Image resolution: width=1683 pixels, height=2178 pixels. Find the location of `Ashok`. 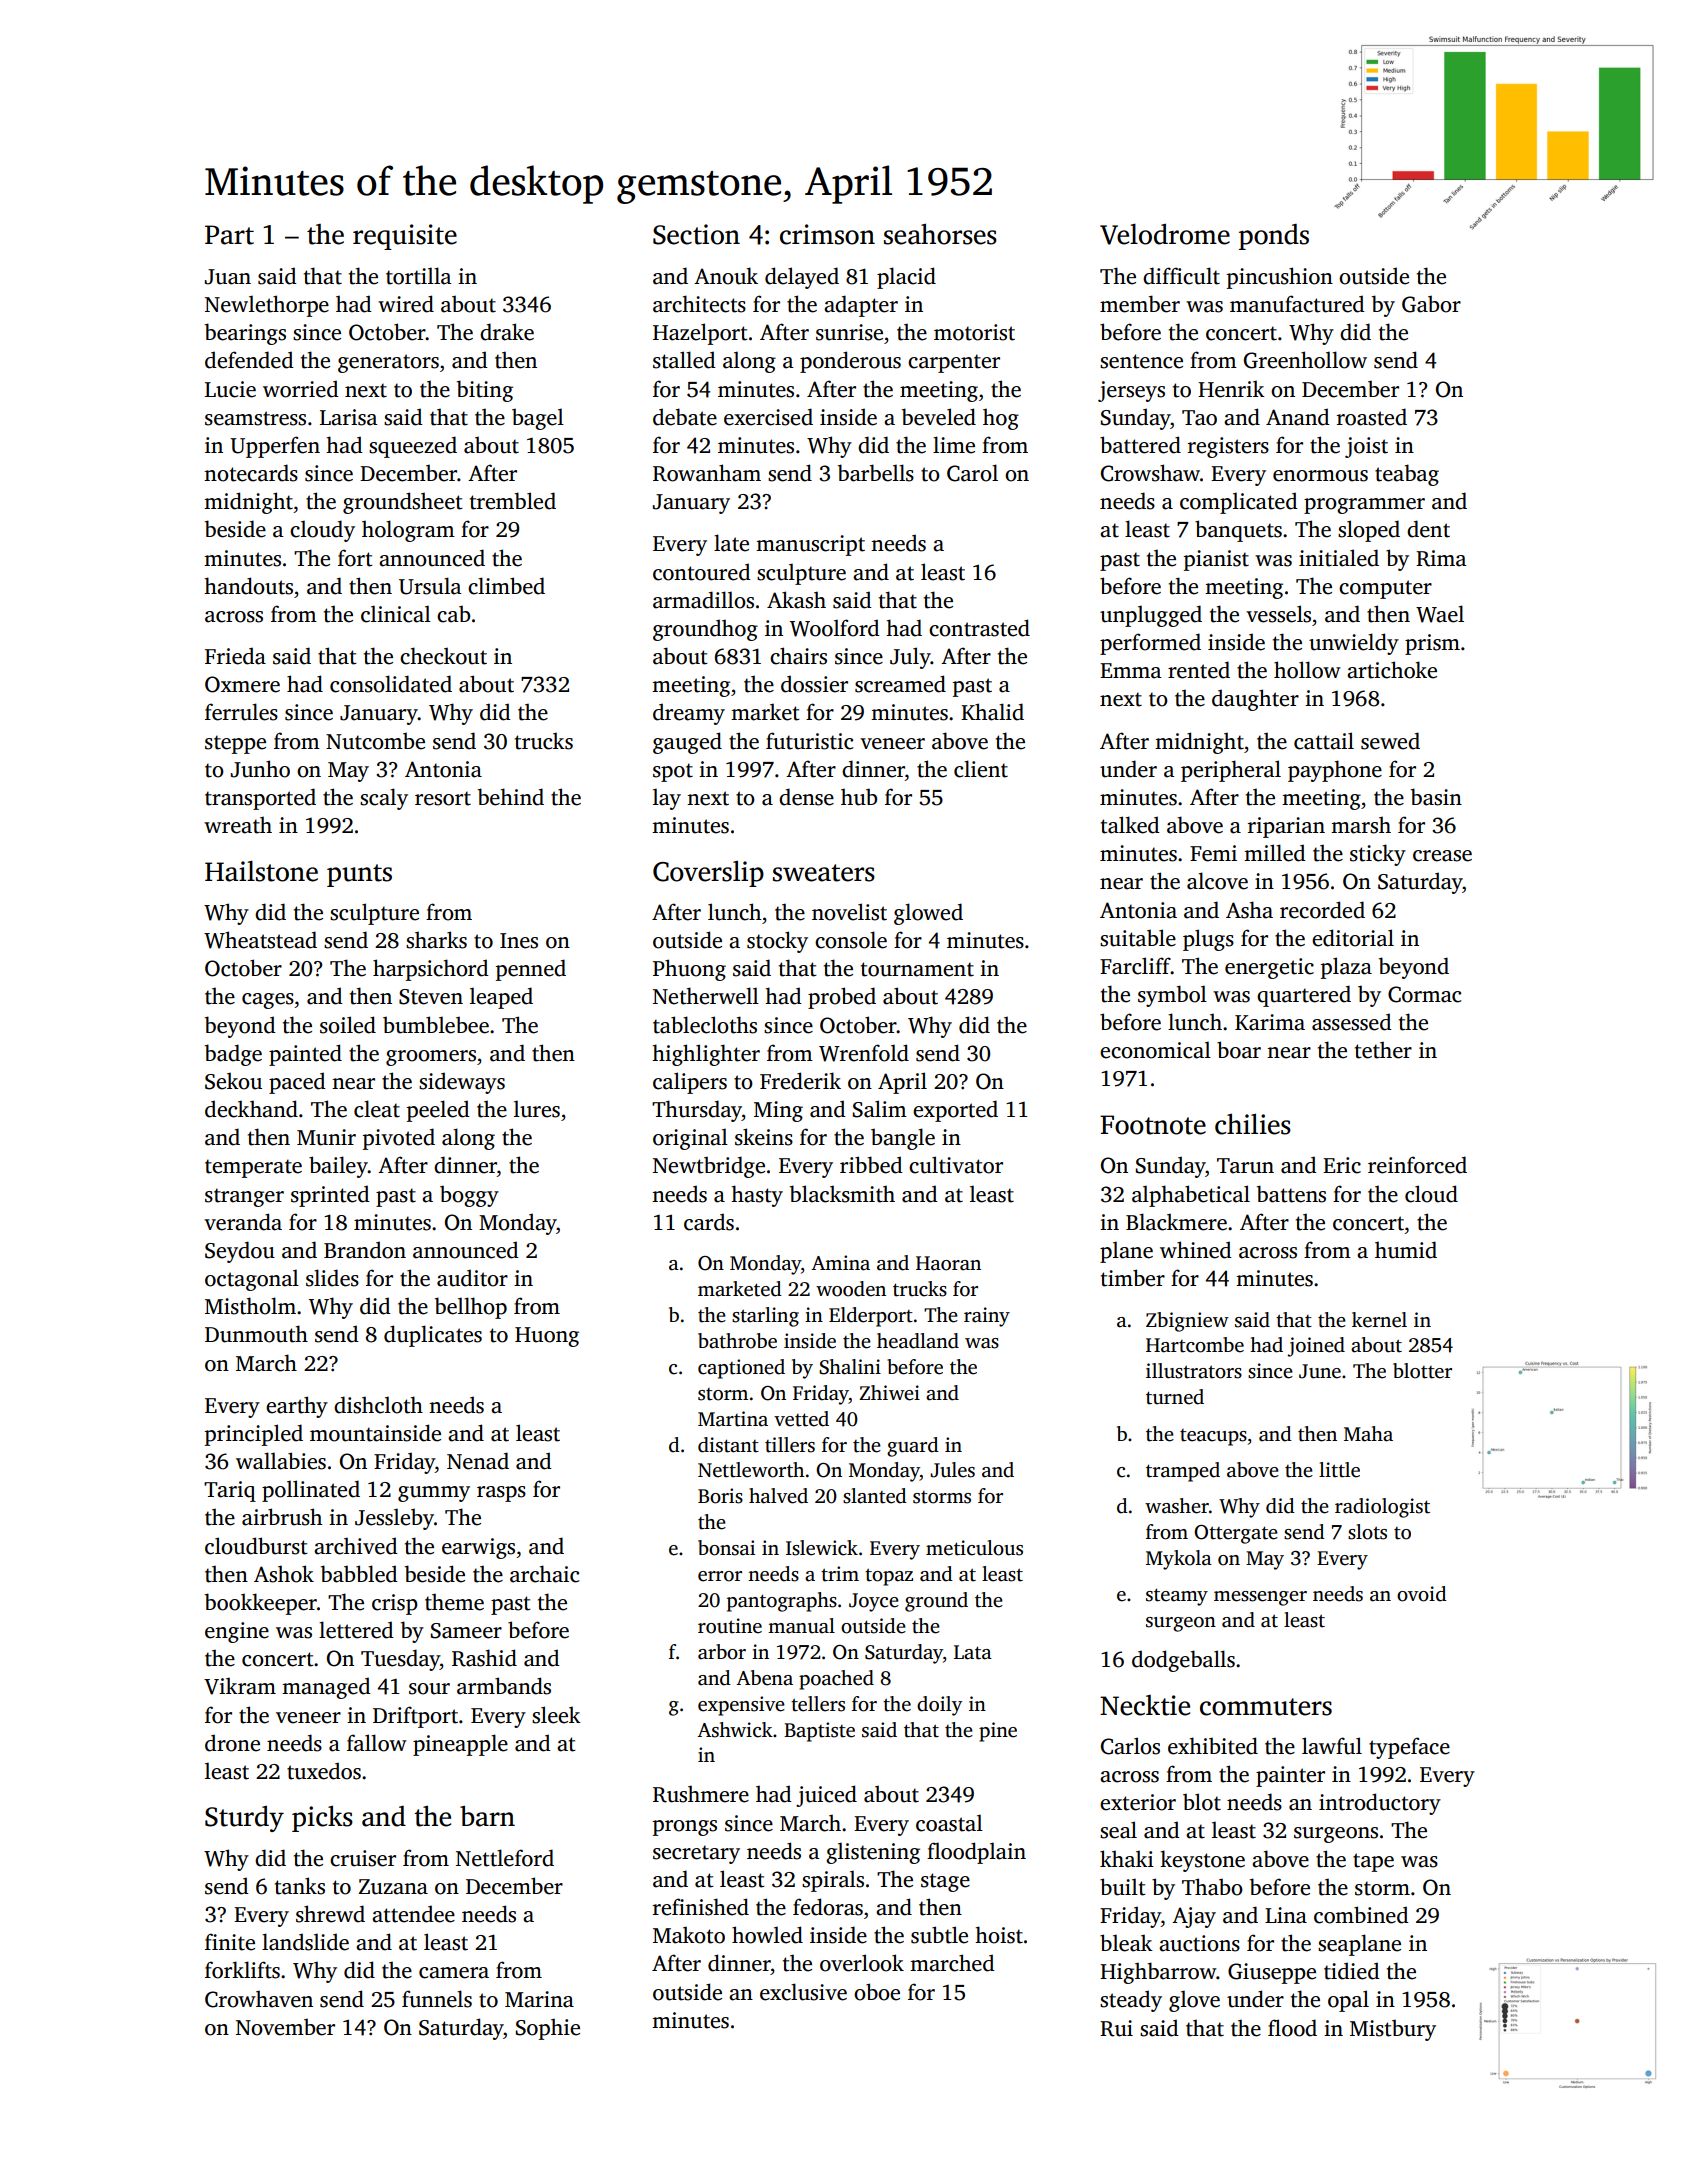

Ashok is located at coordinates (284, 1574).
